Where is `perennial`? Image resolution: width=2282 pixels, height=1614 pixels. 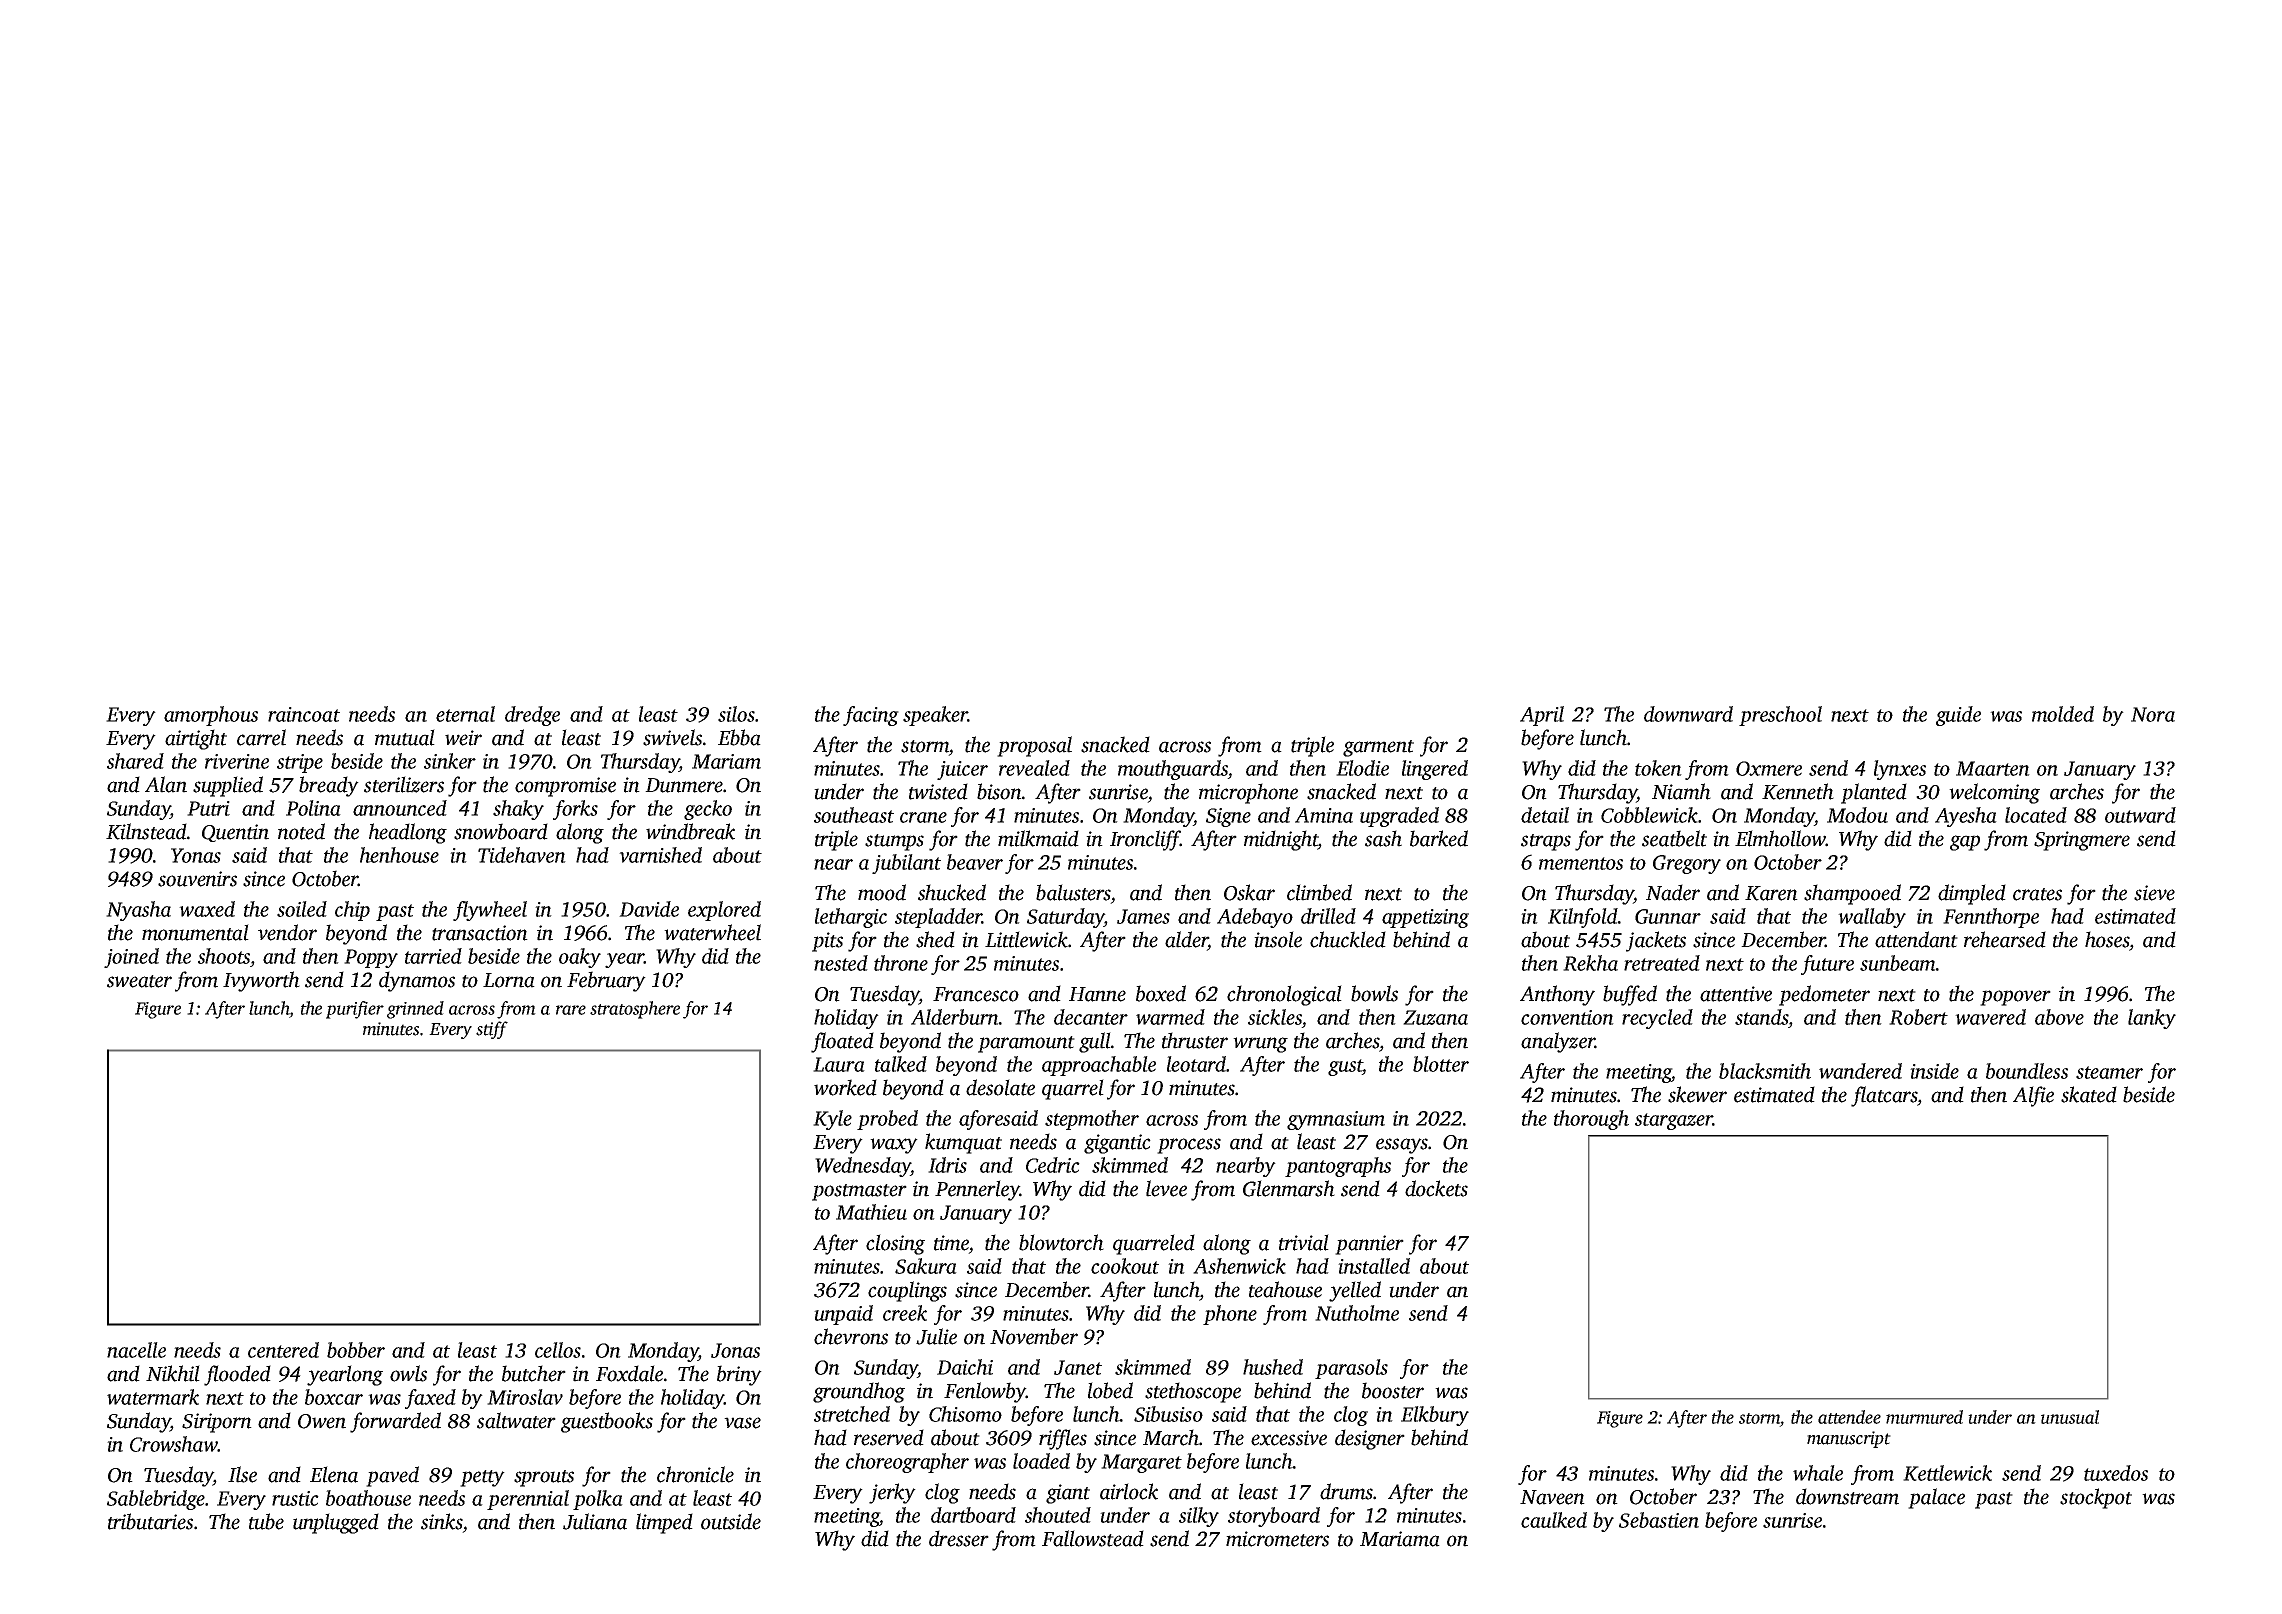 perennial is located at coordinates (528, 1500).
